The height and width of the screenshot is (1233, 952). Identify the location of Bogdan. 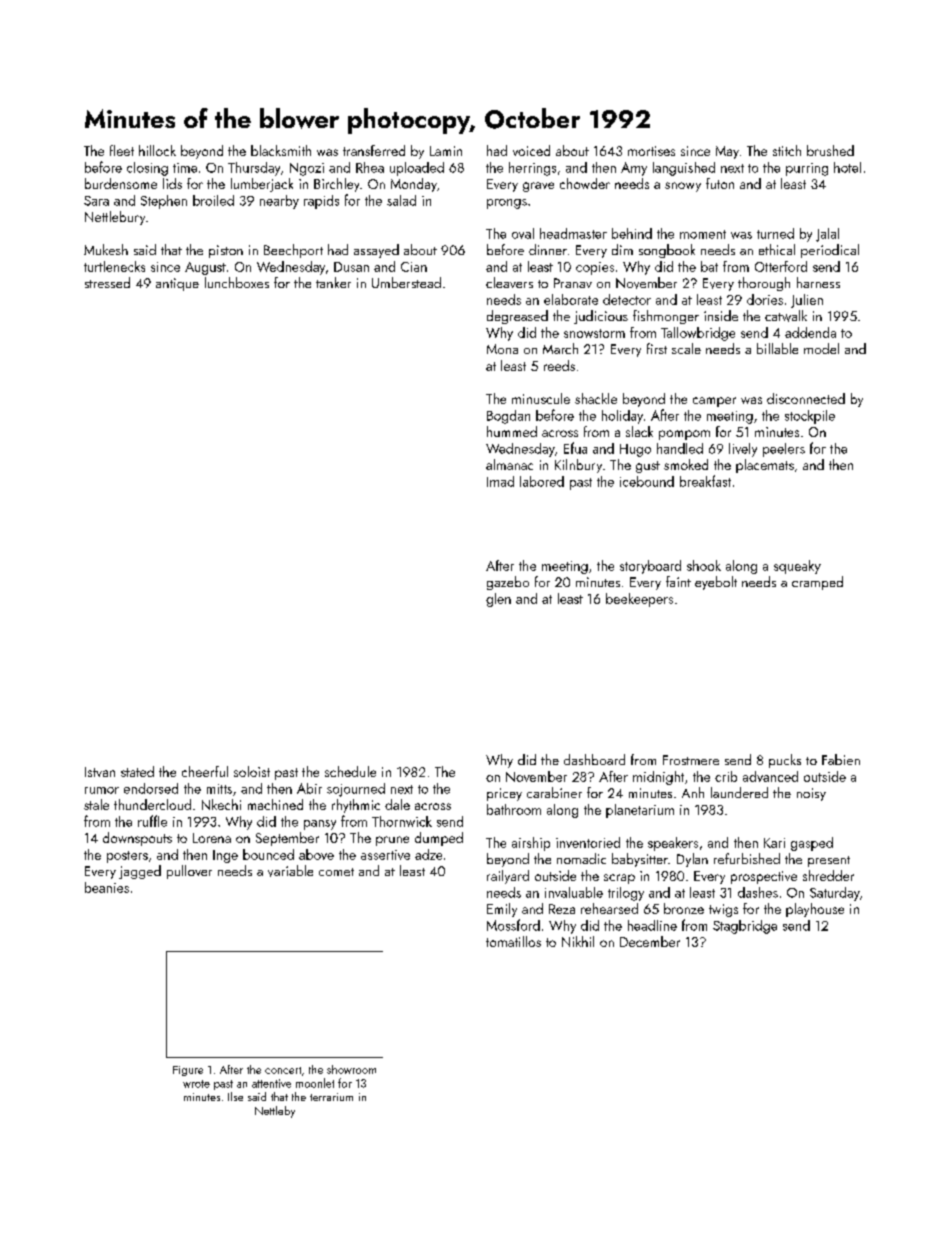
(508, 417).
